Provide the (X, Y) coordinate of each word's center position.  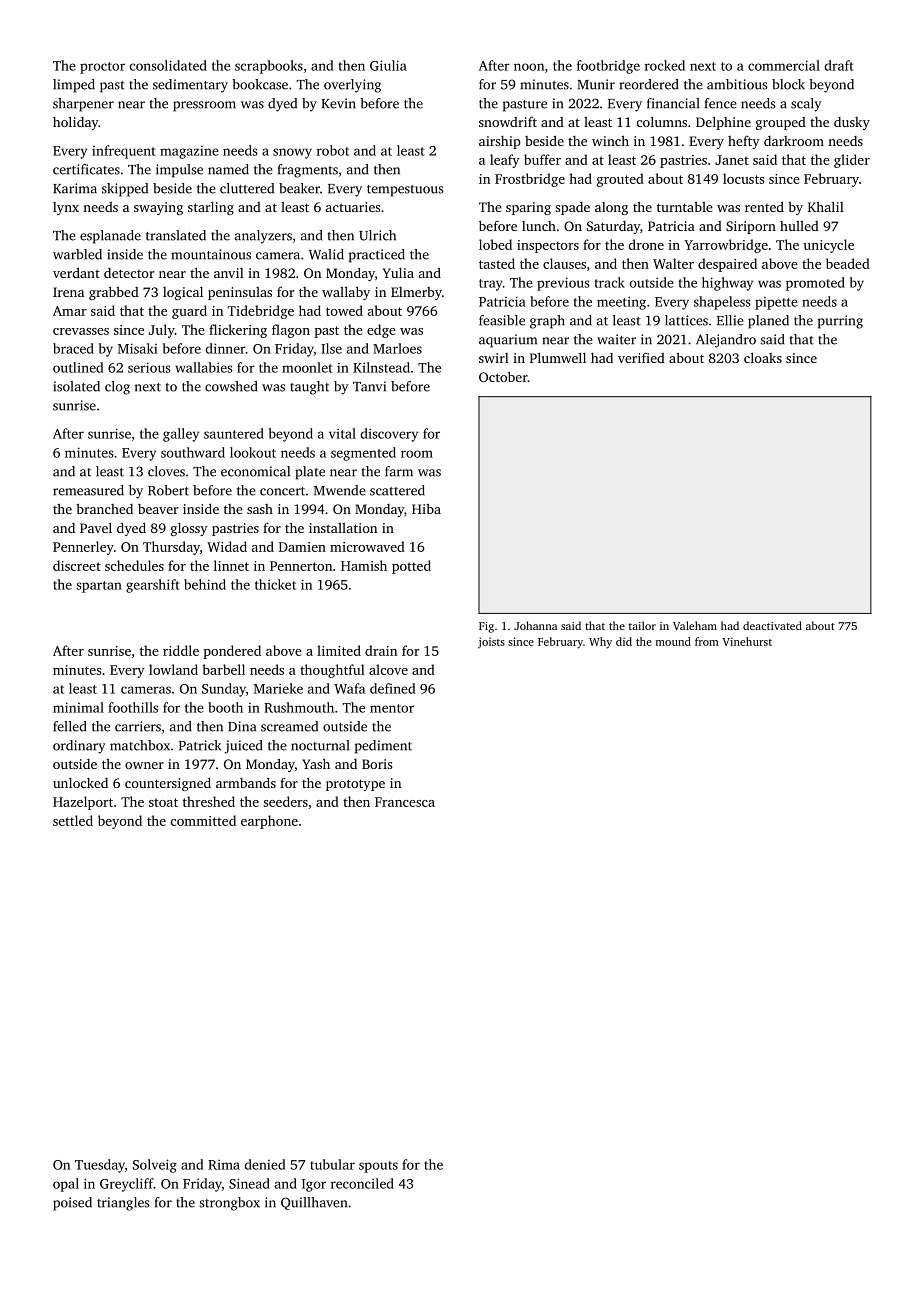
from (707, 641)
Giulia (388, 65)
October (503, 376)
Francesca (405, 802)
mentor (392, 708)
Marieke (278, 688)
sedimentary (190, 86)
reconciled (362, 1183)
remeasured (88, 490)
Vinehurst (747, 641)
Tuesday (100, 1166)
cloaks (763, 357)
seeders (285, 801)
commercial (784, 65)
